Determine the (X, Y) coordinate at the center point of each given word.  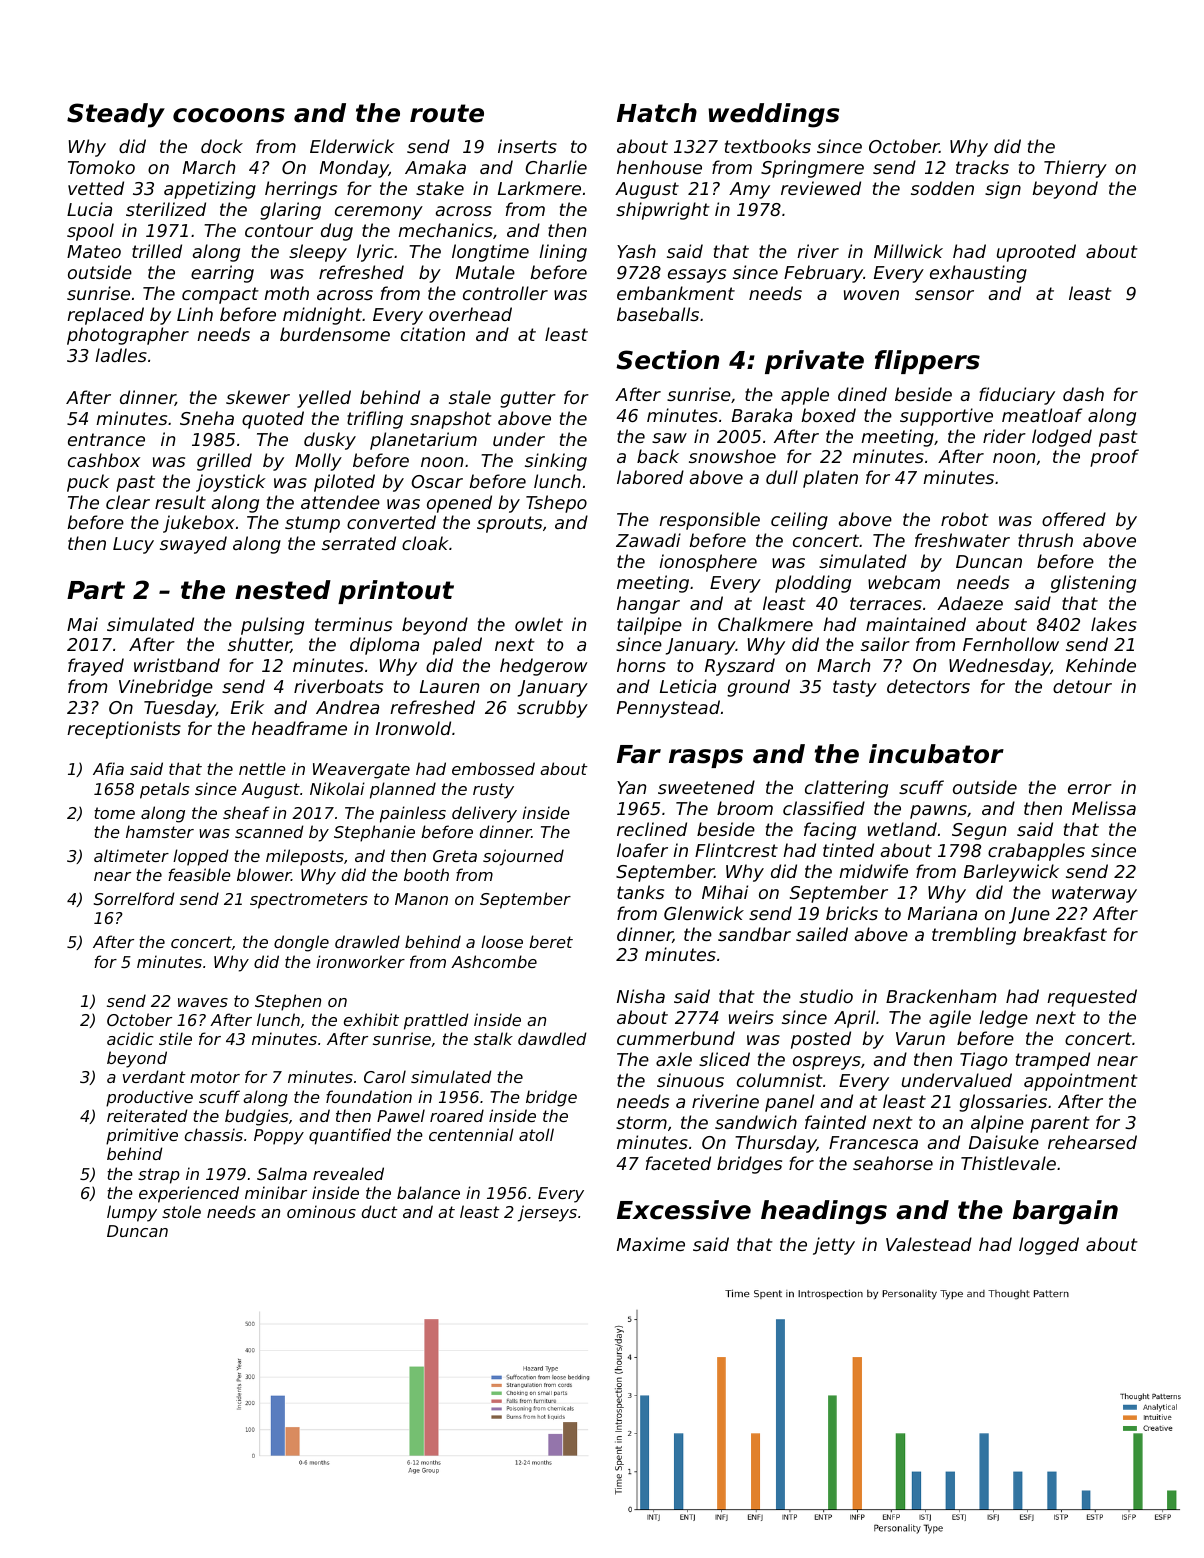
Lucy (133, 545)
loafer (642, 850)
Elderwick (352, 146)
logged (1049, 1246)
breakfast (1065, 934)
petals (164, 790)
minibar (276, 1192)
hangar (648, 605)
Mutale (485, 272)
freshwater (962, 540)
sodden (942, 188)
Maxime (651, 1244)
